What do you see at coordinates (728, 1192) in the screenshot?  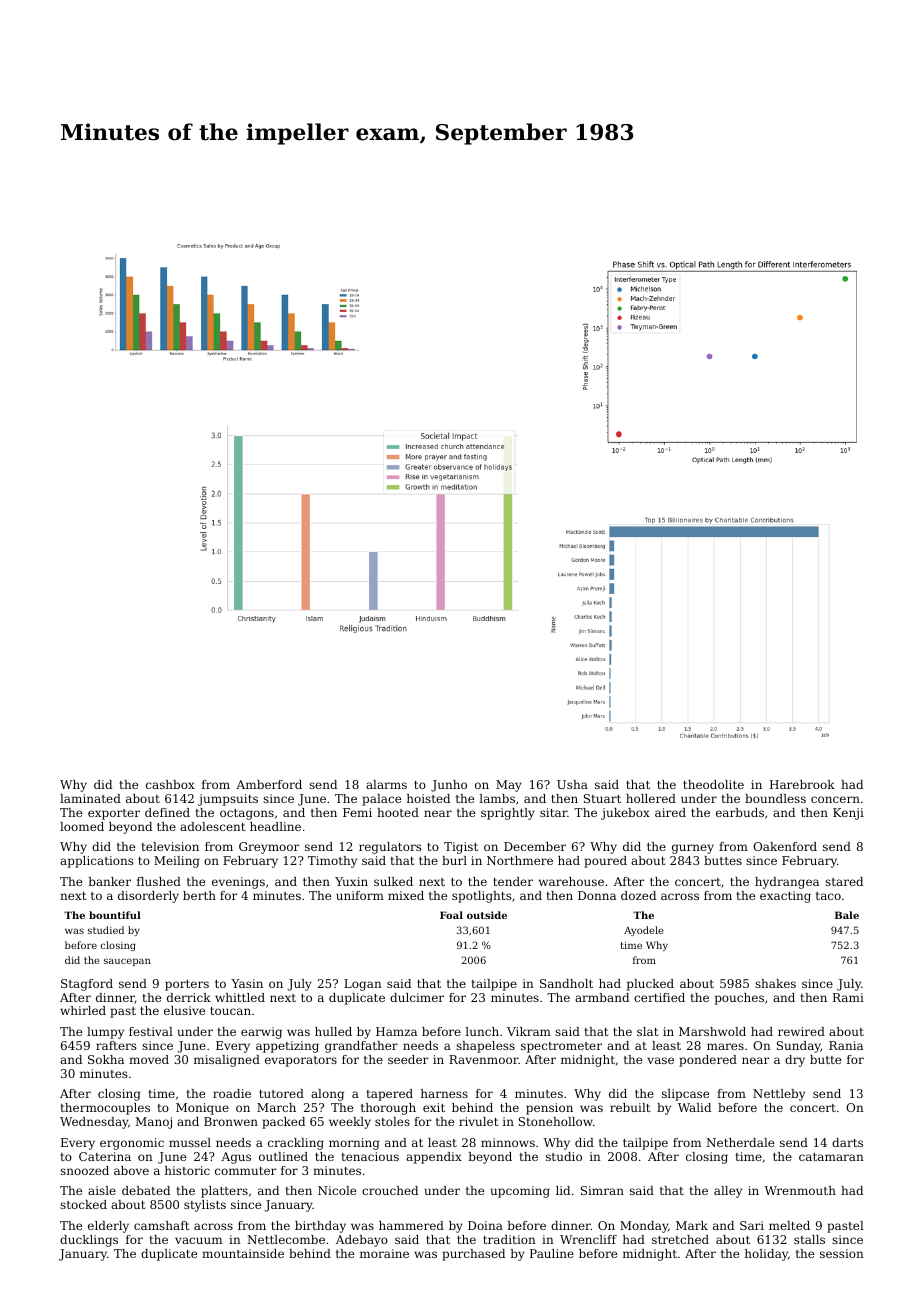 I see `alley` at bounding box center [728, 1192].
